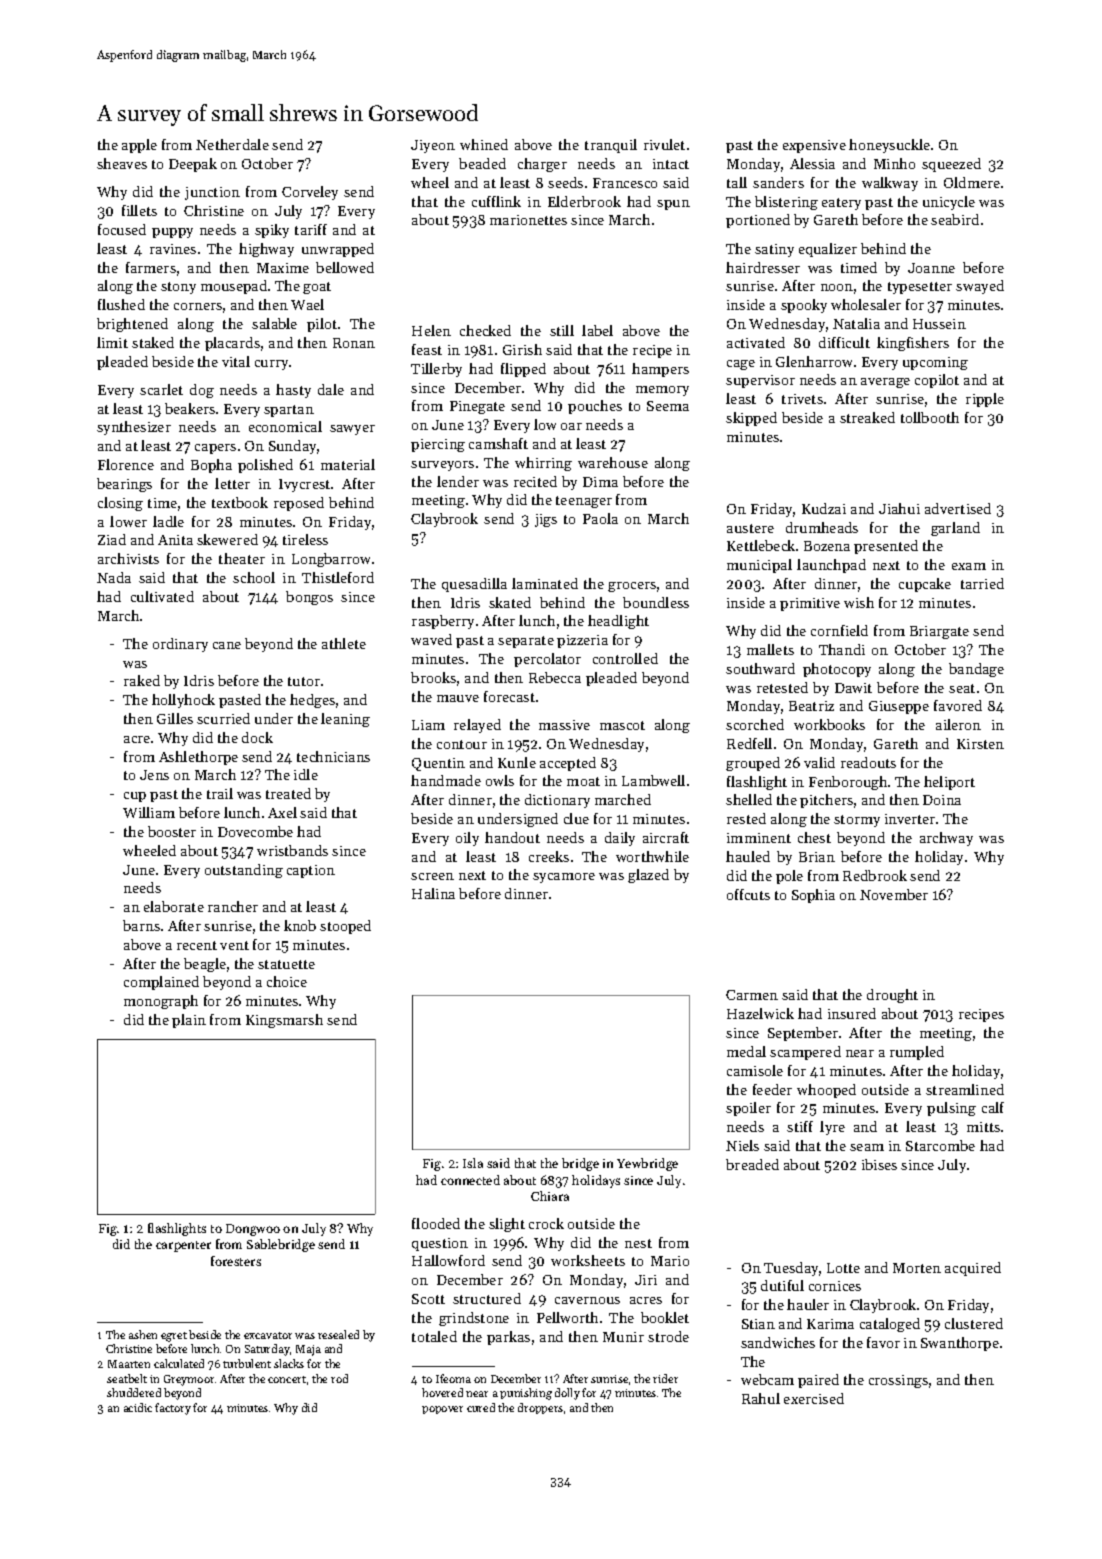 The image size is (1102, 1559). Describe the element at coordinates (746, 818) in the screenshot. I see `rested` at that location.
